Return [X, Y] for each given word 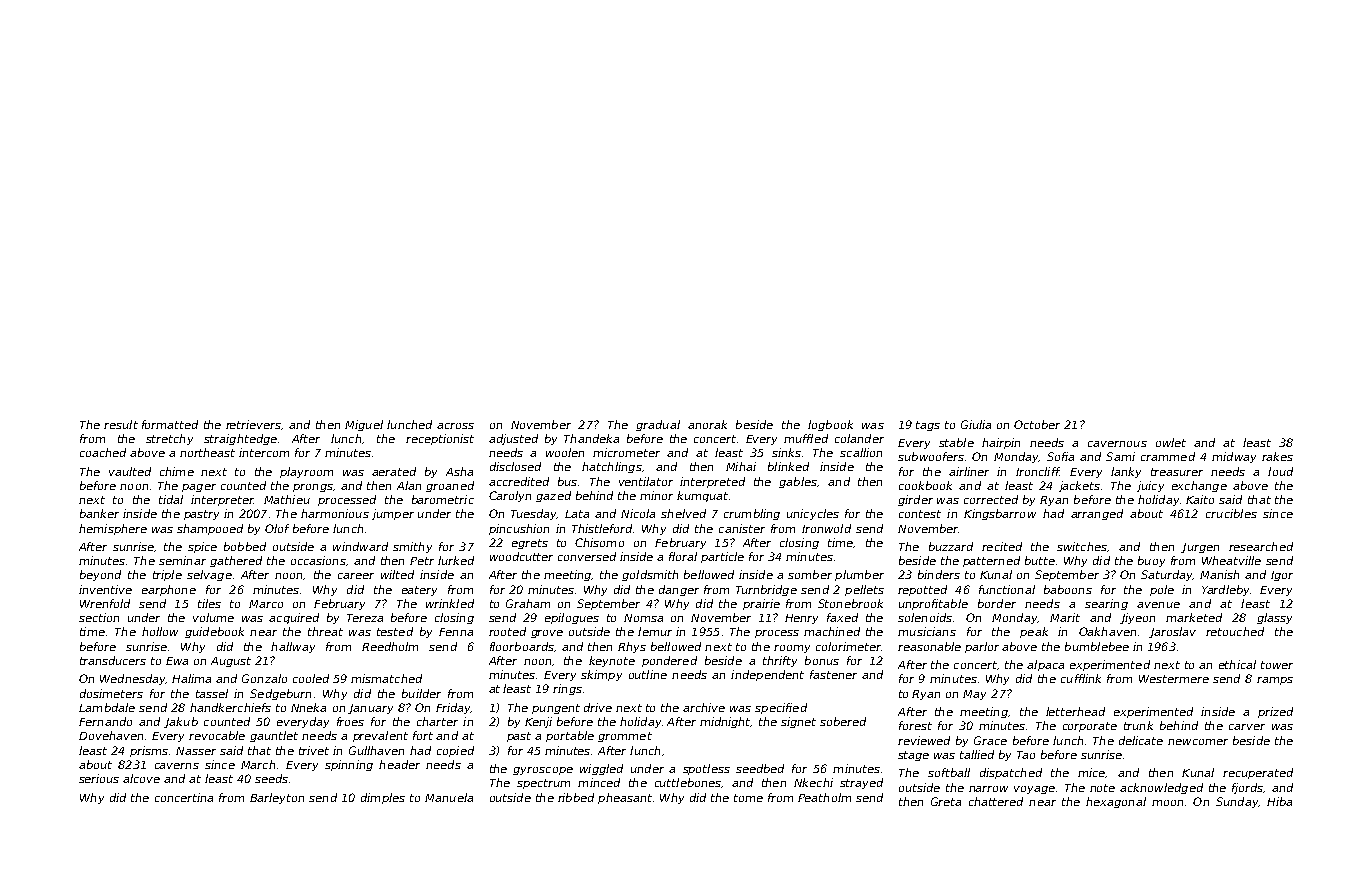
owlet [1171, 442]
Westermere [1174, 679]
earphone [169, 590]
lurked [456, 560]
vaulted [130, 471]
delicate [1141, 740]
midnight [725, 722]
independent [767, 675]
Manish [1219, 574]
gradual [658, 425]
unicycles [813, 514]
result [121, 424]
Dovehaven [111, 735]
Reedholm [390, 646]
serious [99, 778]
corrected [991, 499]
